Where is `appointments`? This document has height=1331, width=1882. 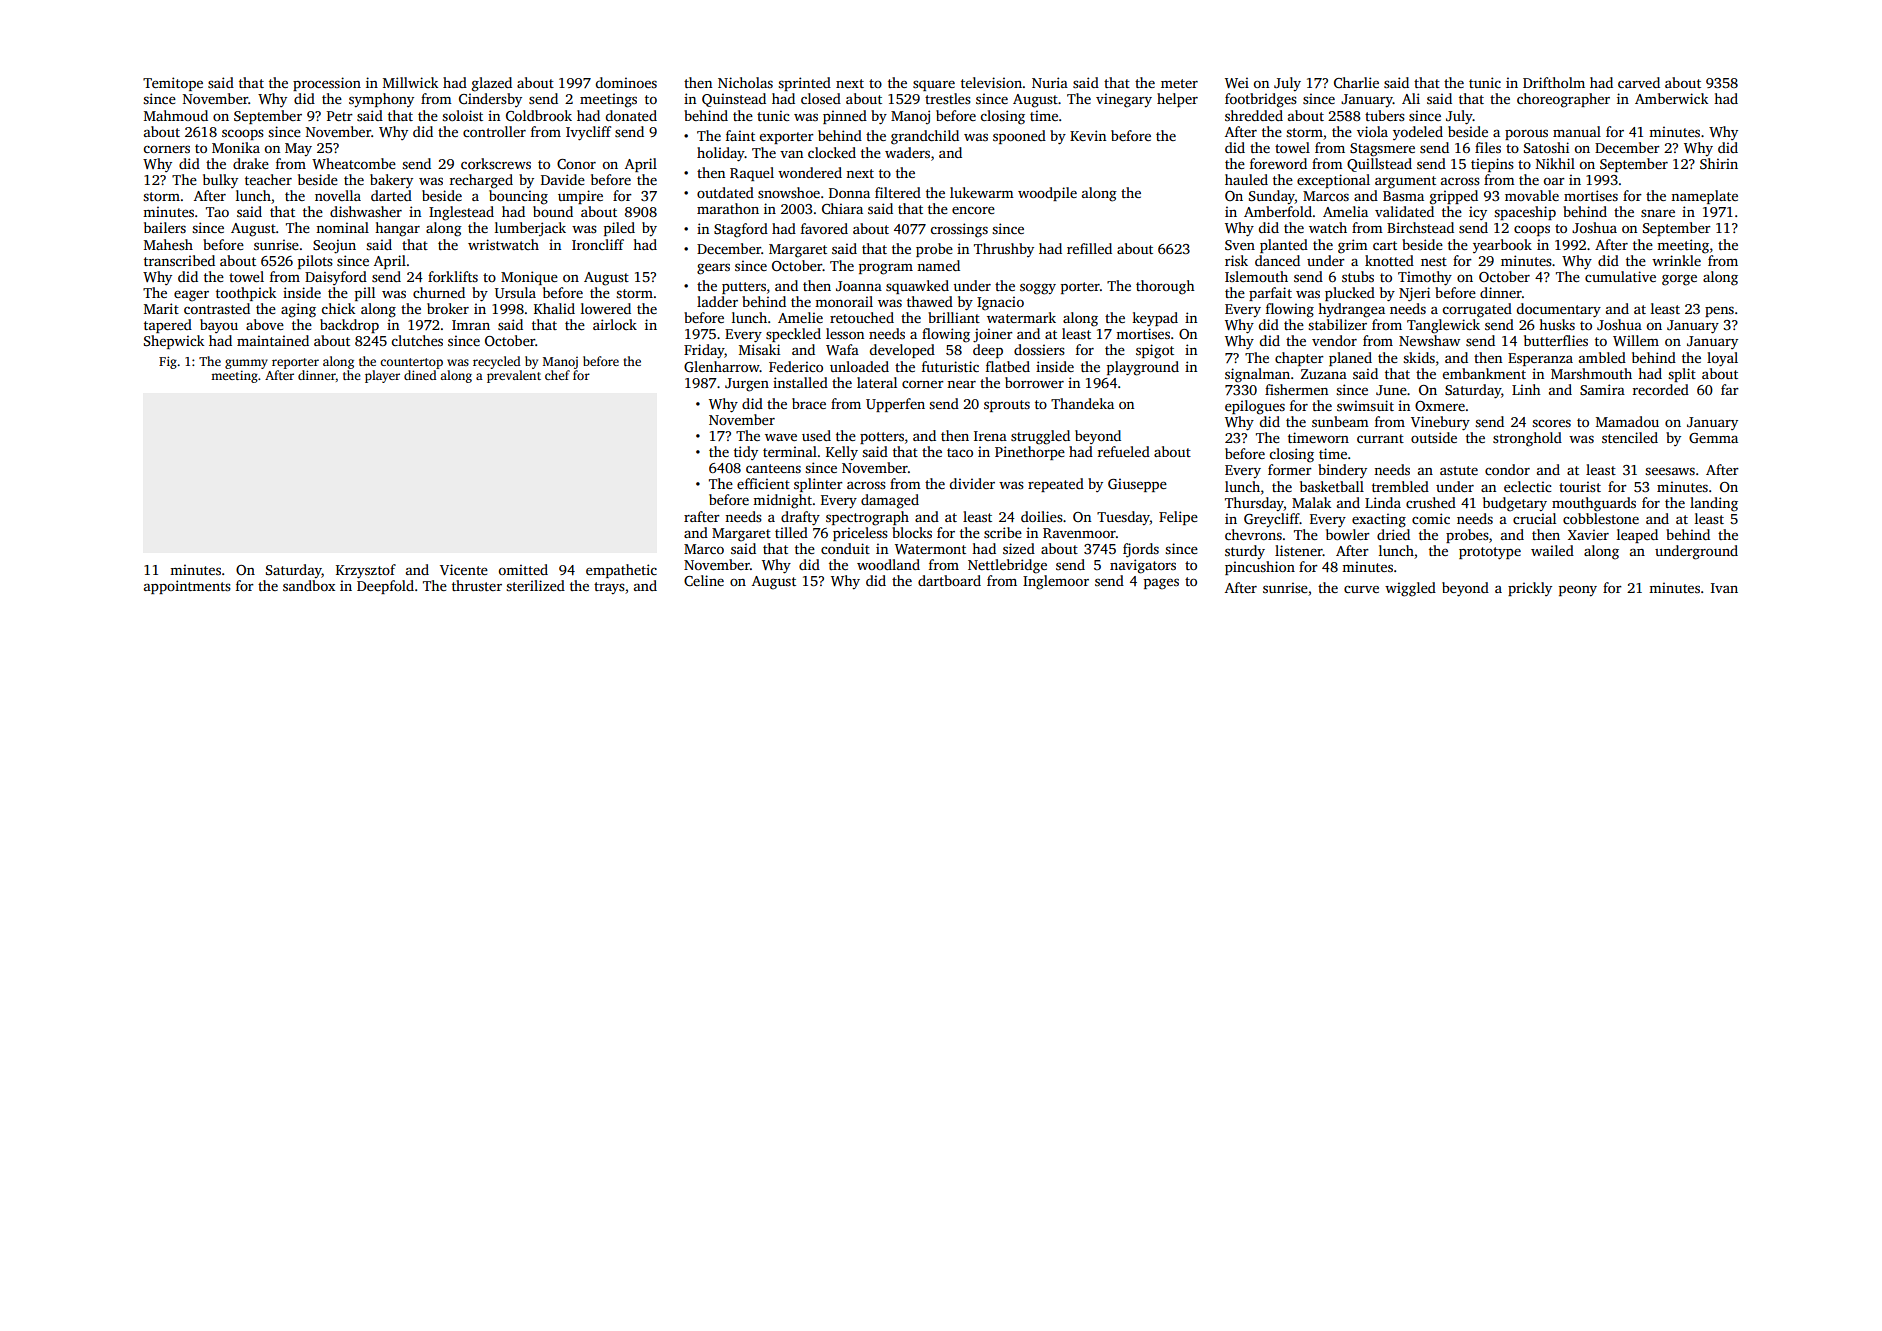 appointments is located at coordinates (187, 587).
